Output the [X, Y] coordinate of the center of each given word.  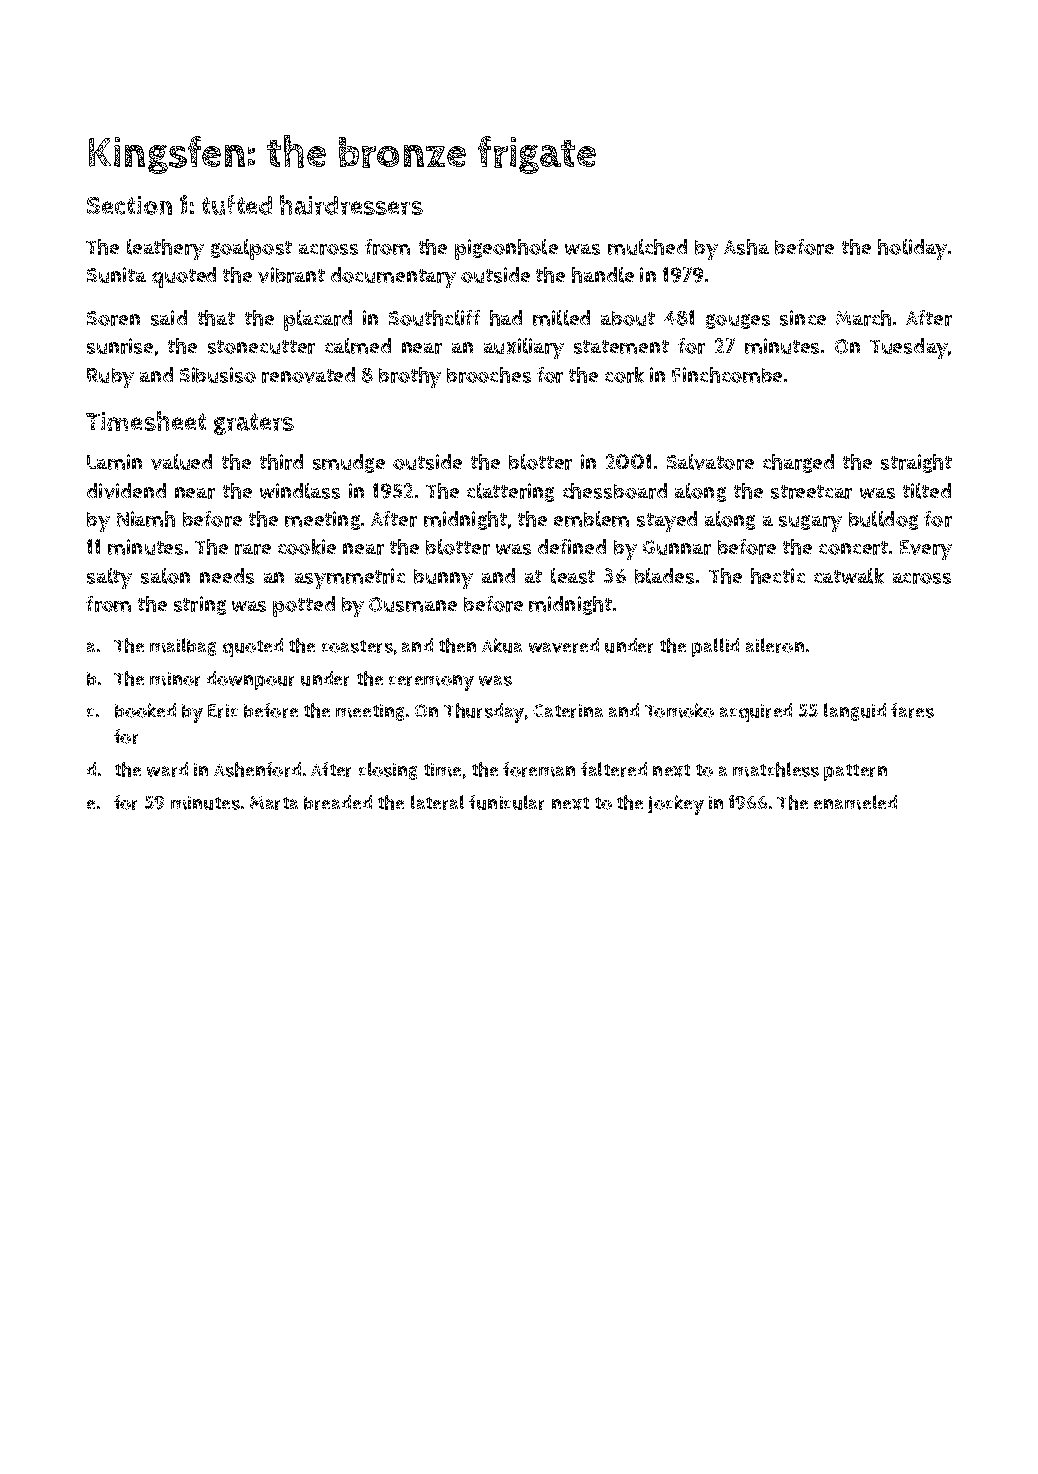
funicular [506, 802]
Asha [746, 247]
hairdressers [351, 205]
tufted [237, 205]
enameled [855, 802]
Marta [274, 803]
